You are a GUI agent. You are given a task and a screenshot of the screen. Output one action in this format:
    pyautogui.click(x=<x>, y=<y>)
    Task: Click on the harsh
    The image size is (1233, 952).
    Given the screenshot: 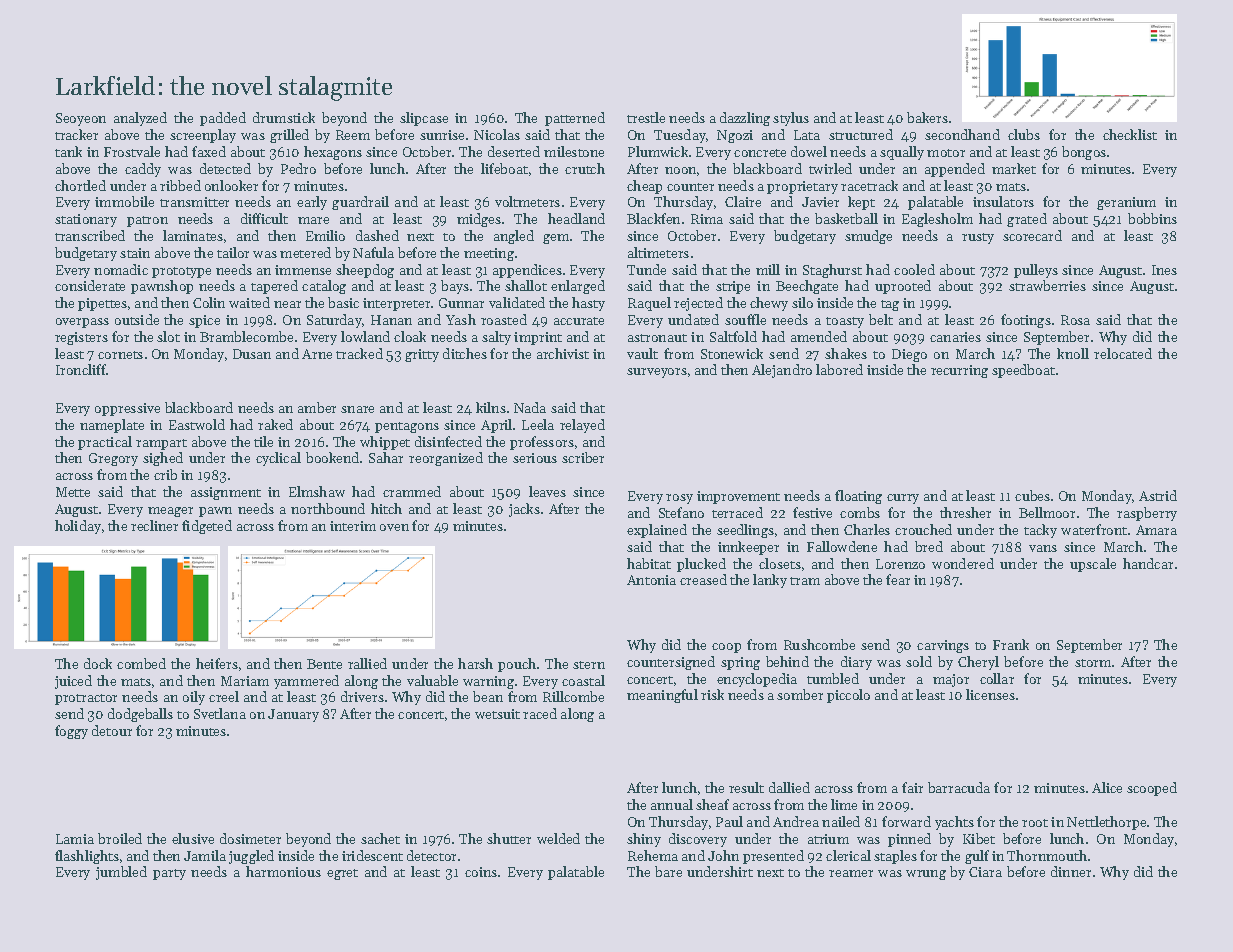 What is the action you would take?
    pyautogui.click(x=475, y=663)
